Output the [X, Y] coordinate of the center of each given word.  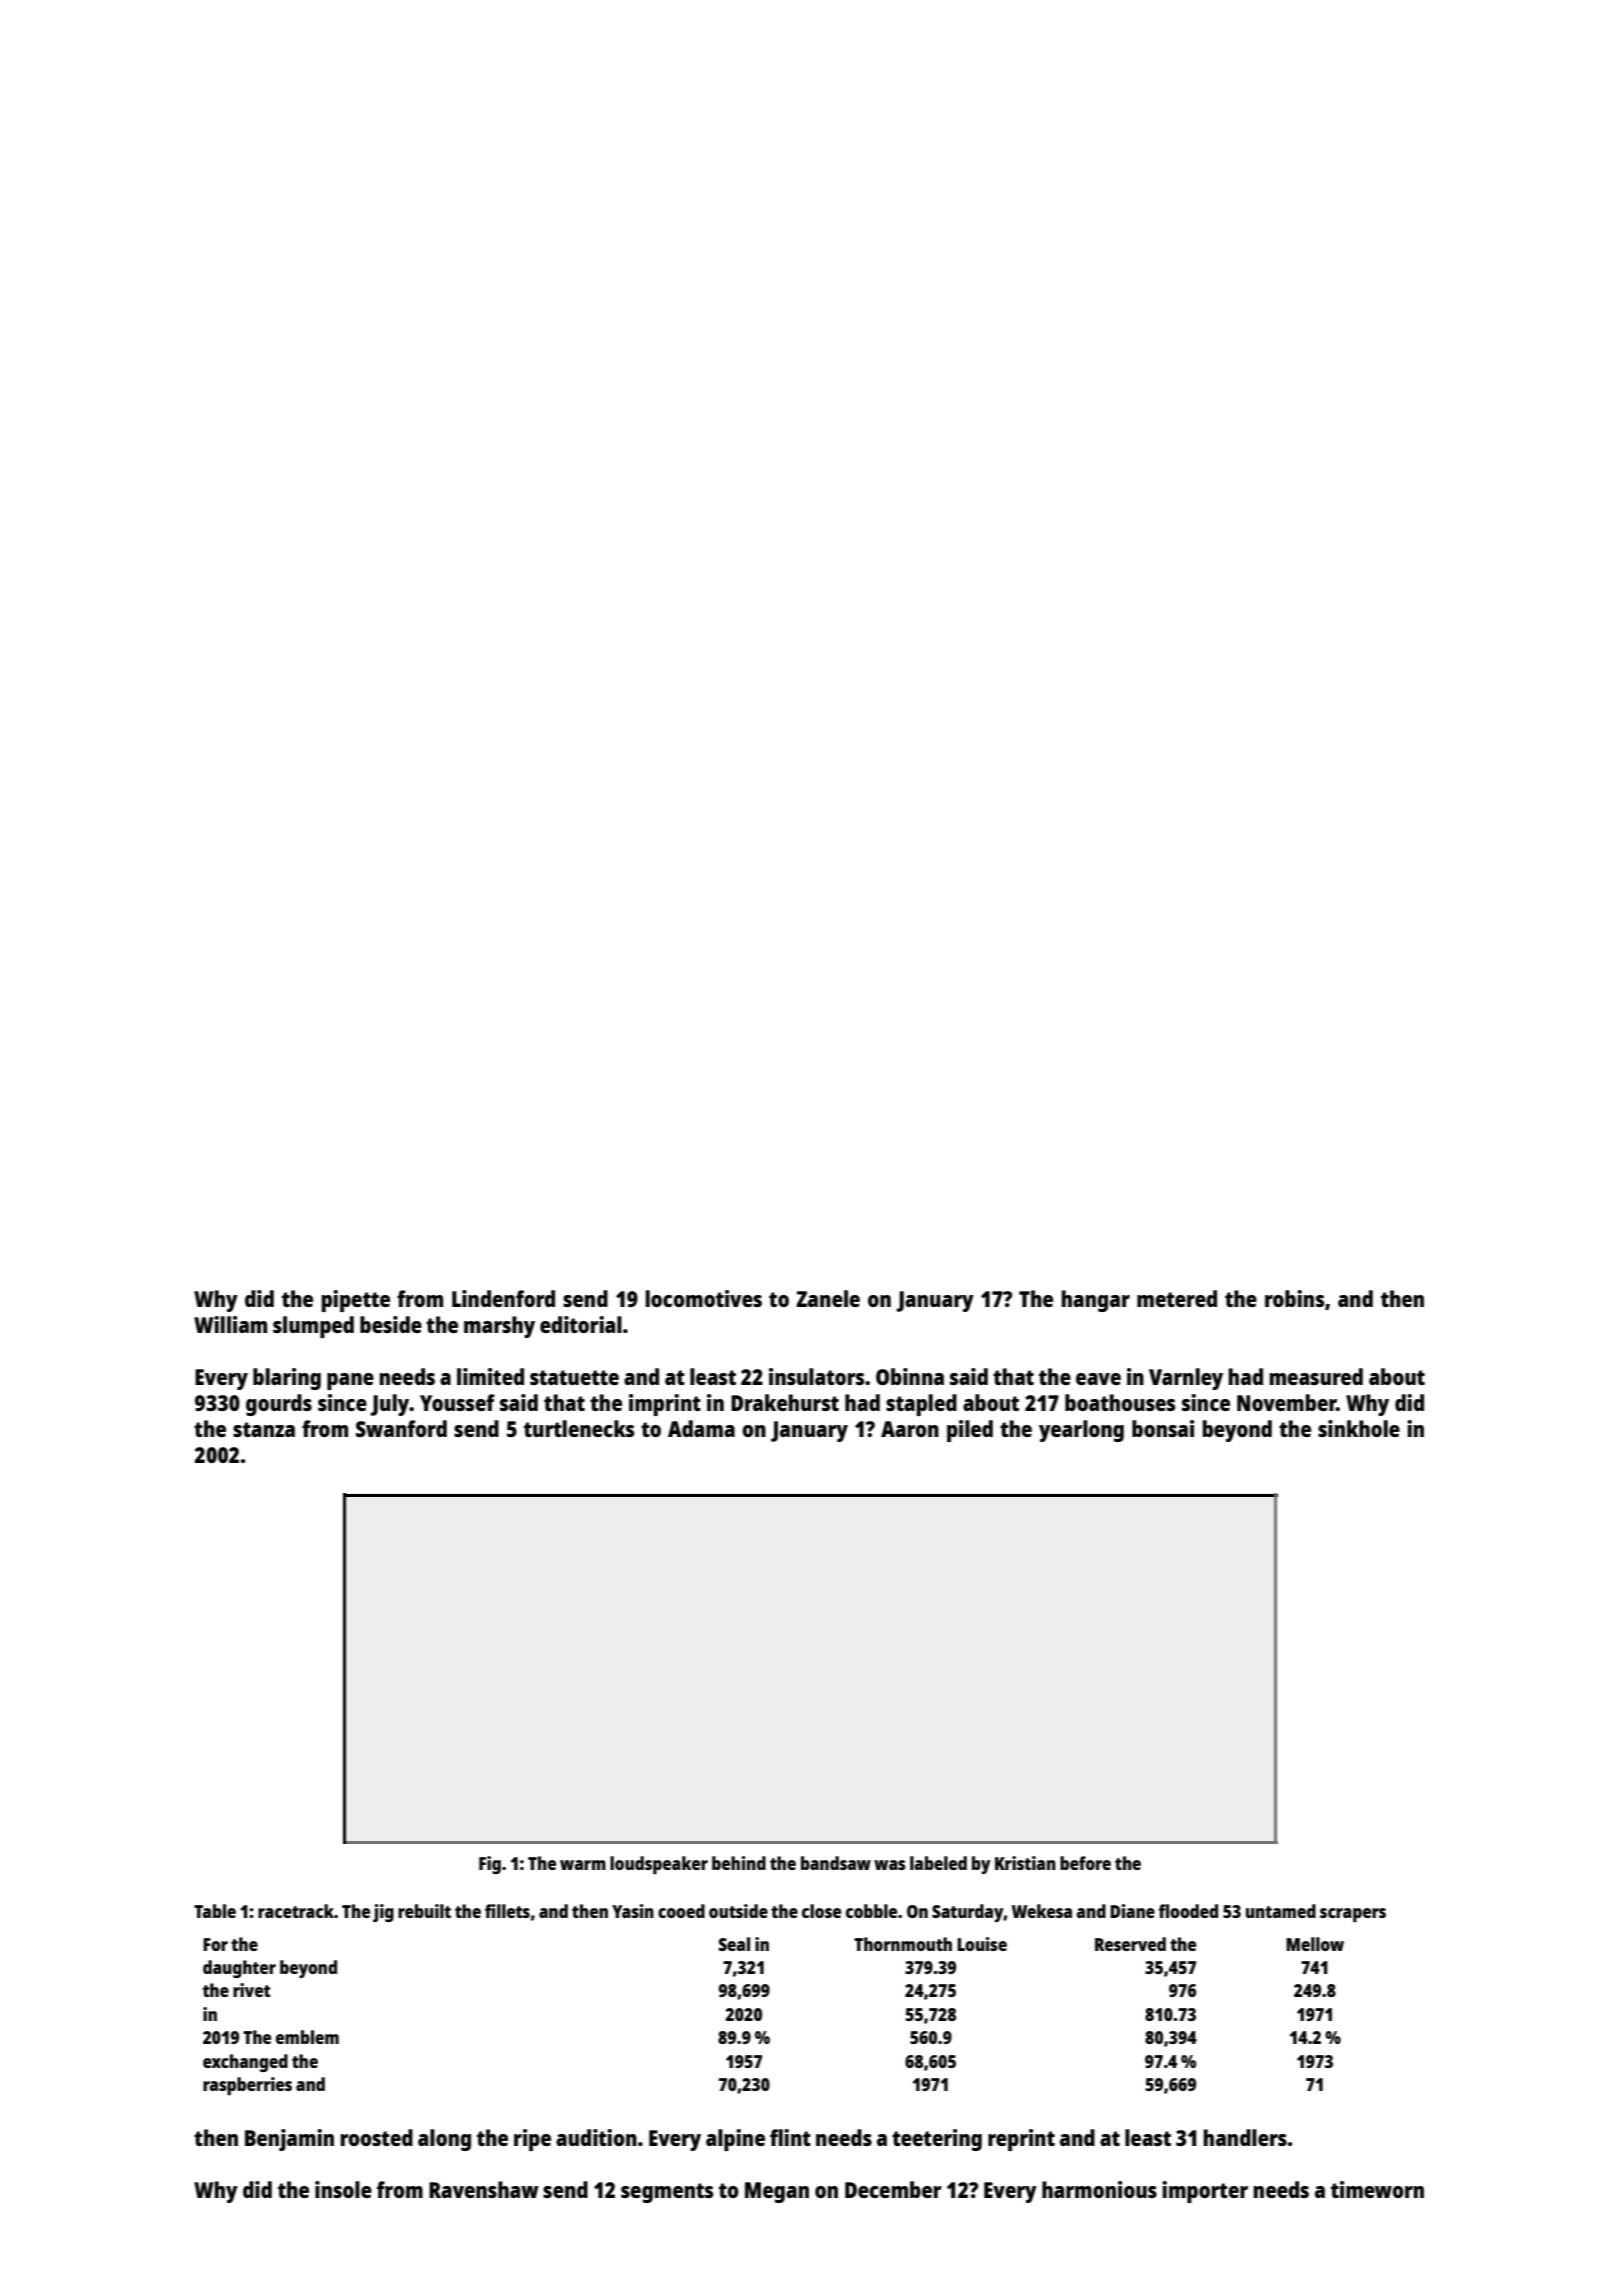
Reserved [1130, 1944]
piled [970, 1431]
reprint [1021, 2140]
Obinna [910, 1376]
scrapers [1353, 1915]
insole [343, 2189]
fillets [507, 1911]
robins [1294, 1298]
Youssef [457, 1402]
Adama [701, 1428]
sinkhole [1359, 1428]
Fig [490, 1865]
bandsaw [836, 1863]
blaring [287, 1379]
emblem [307, 2037]
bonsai [1163, 1428]
